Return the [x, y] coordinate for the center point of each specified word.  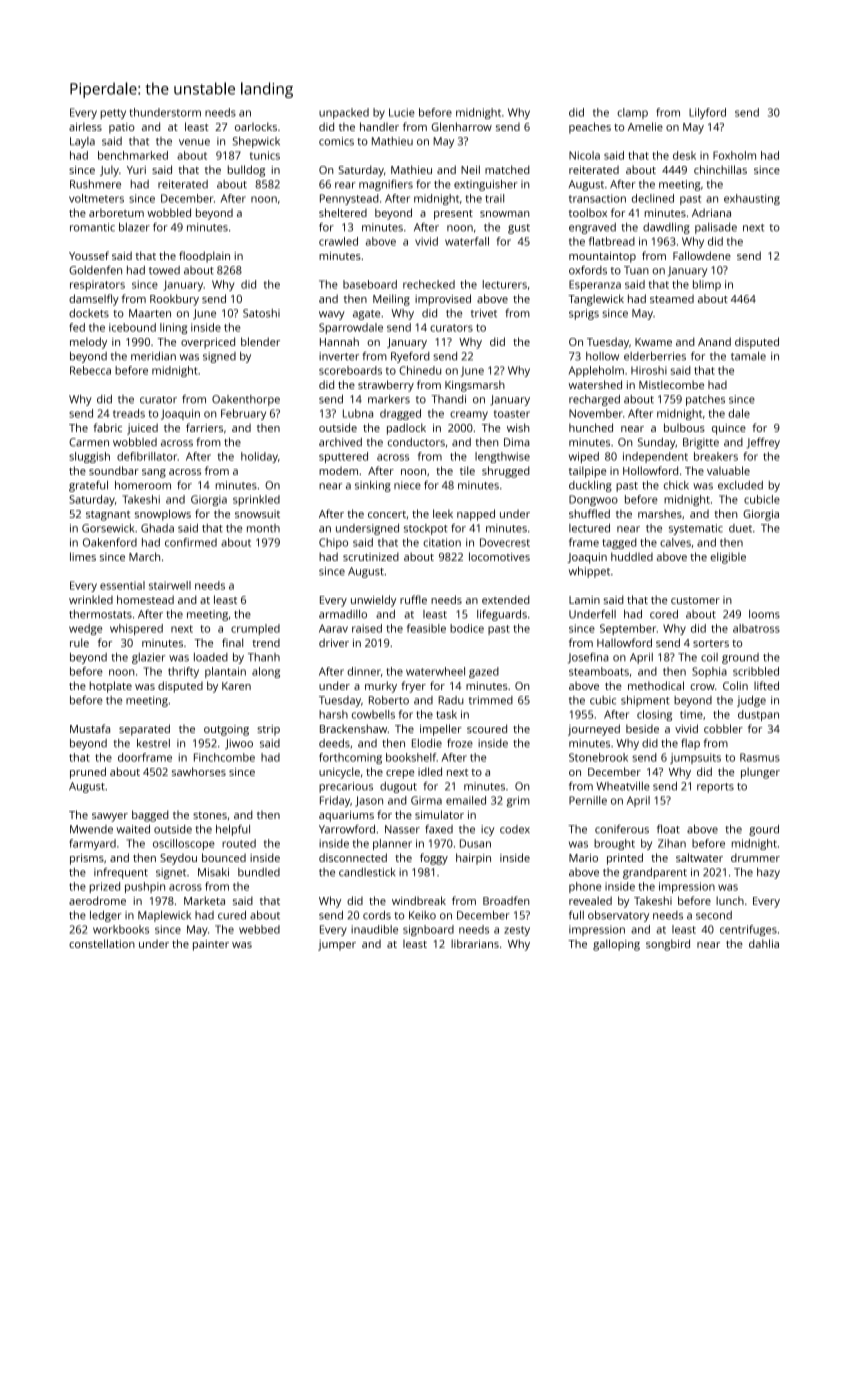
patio [122, 128]
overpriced [208, 343]
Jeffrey [763, 443]
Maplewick [164, 916]
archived [340, 442]
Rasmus [760, 757]
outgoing [226, 730]
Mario [583, 858]
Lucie [402, 112]
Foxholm [734, 155]
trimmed [491, 700]
